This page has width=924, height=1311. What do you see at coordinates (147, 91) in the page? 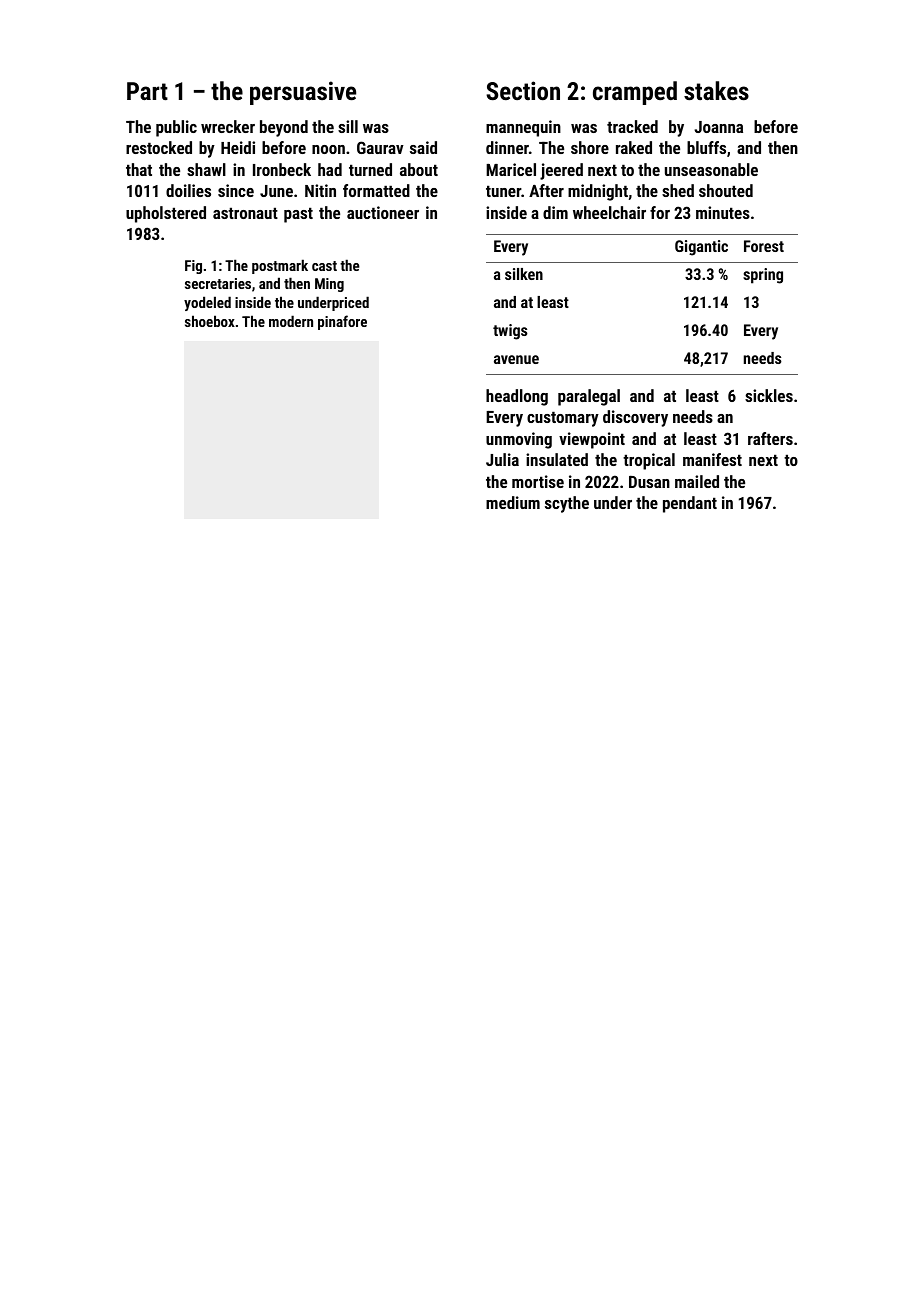
I see `Part` at bounding box center [147, 91].
